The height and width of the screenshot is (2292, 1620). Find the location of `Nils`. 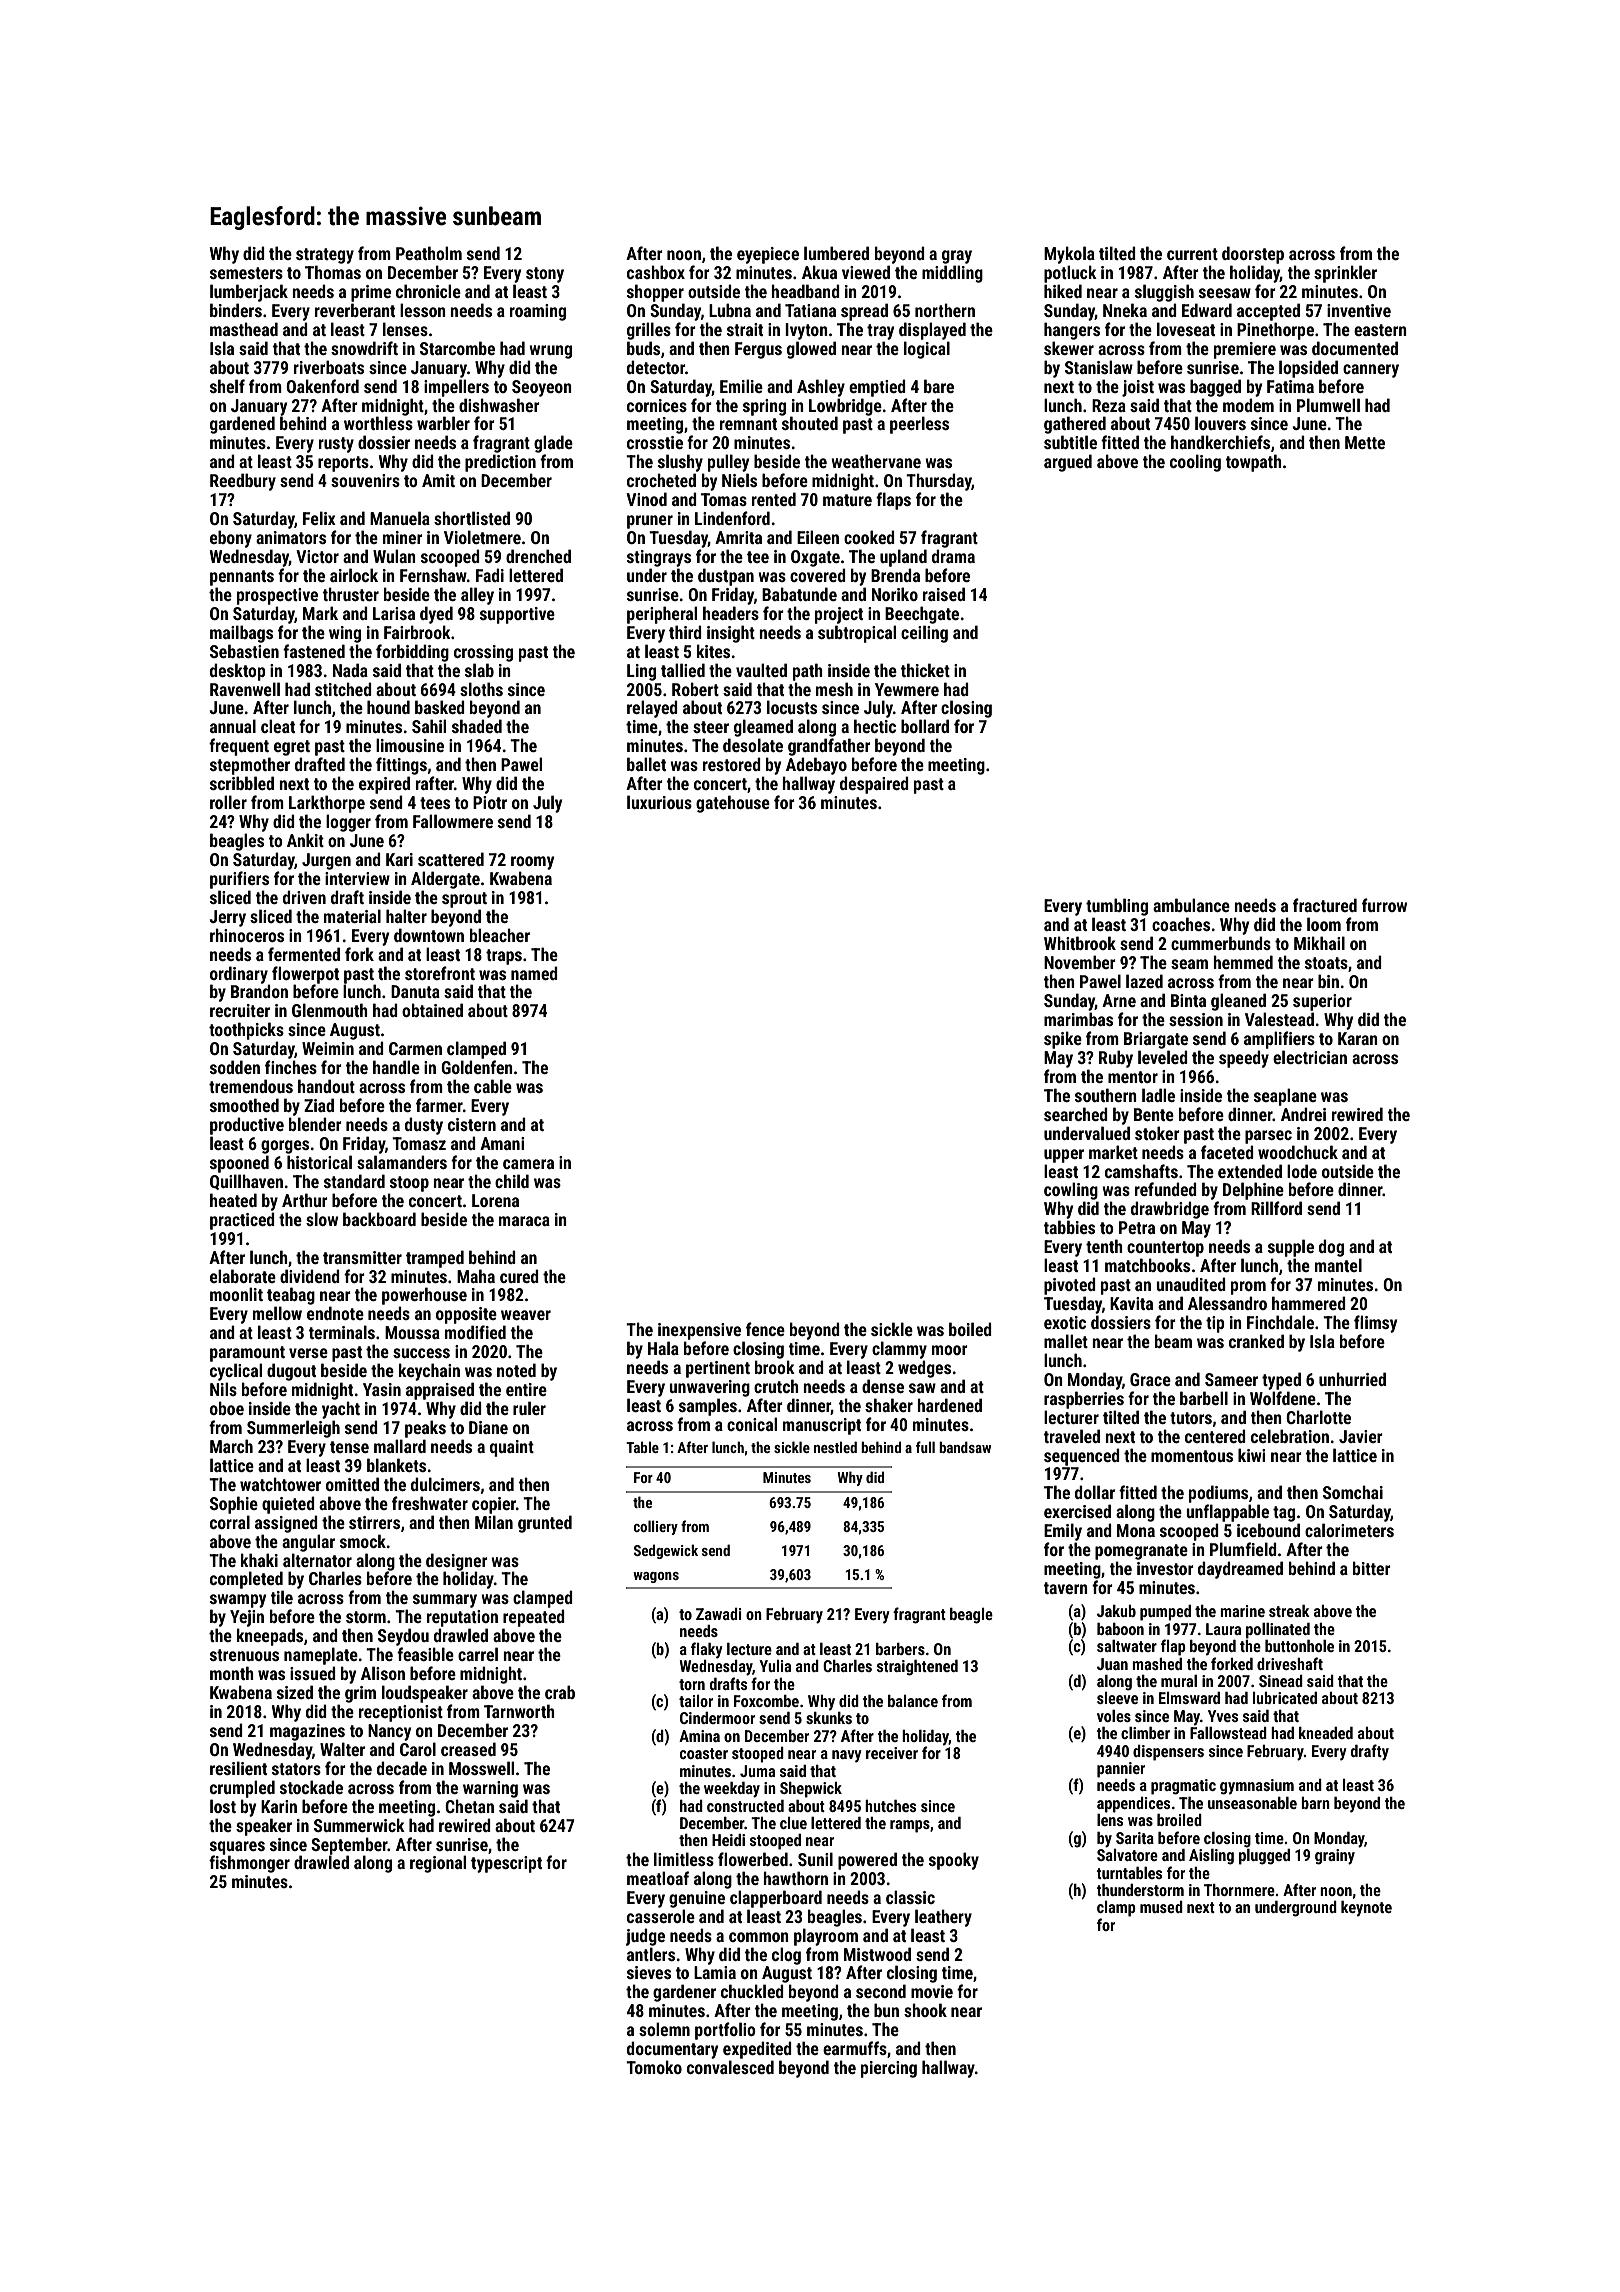

Nils is located at coordinates (223, 1389).
